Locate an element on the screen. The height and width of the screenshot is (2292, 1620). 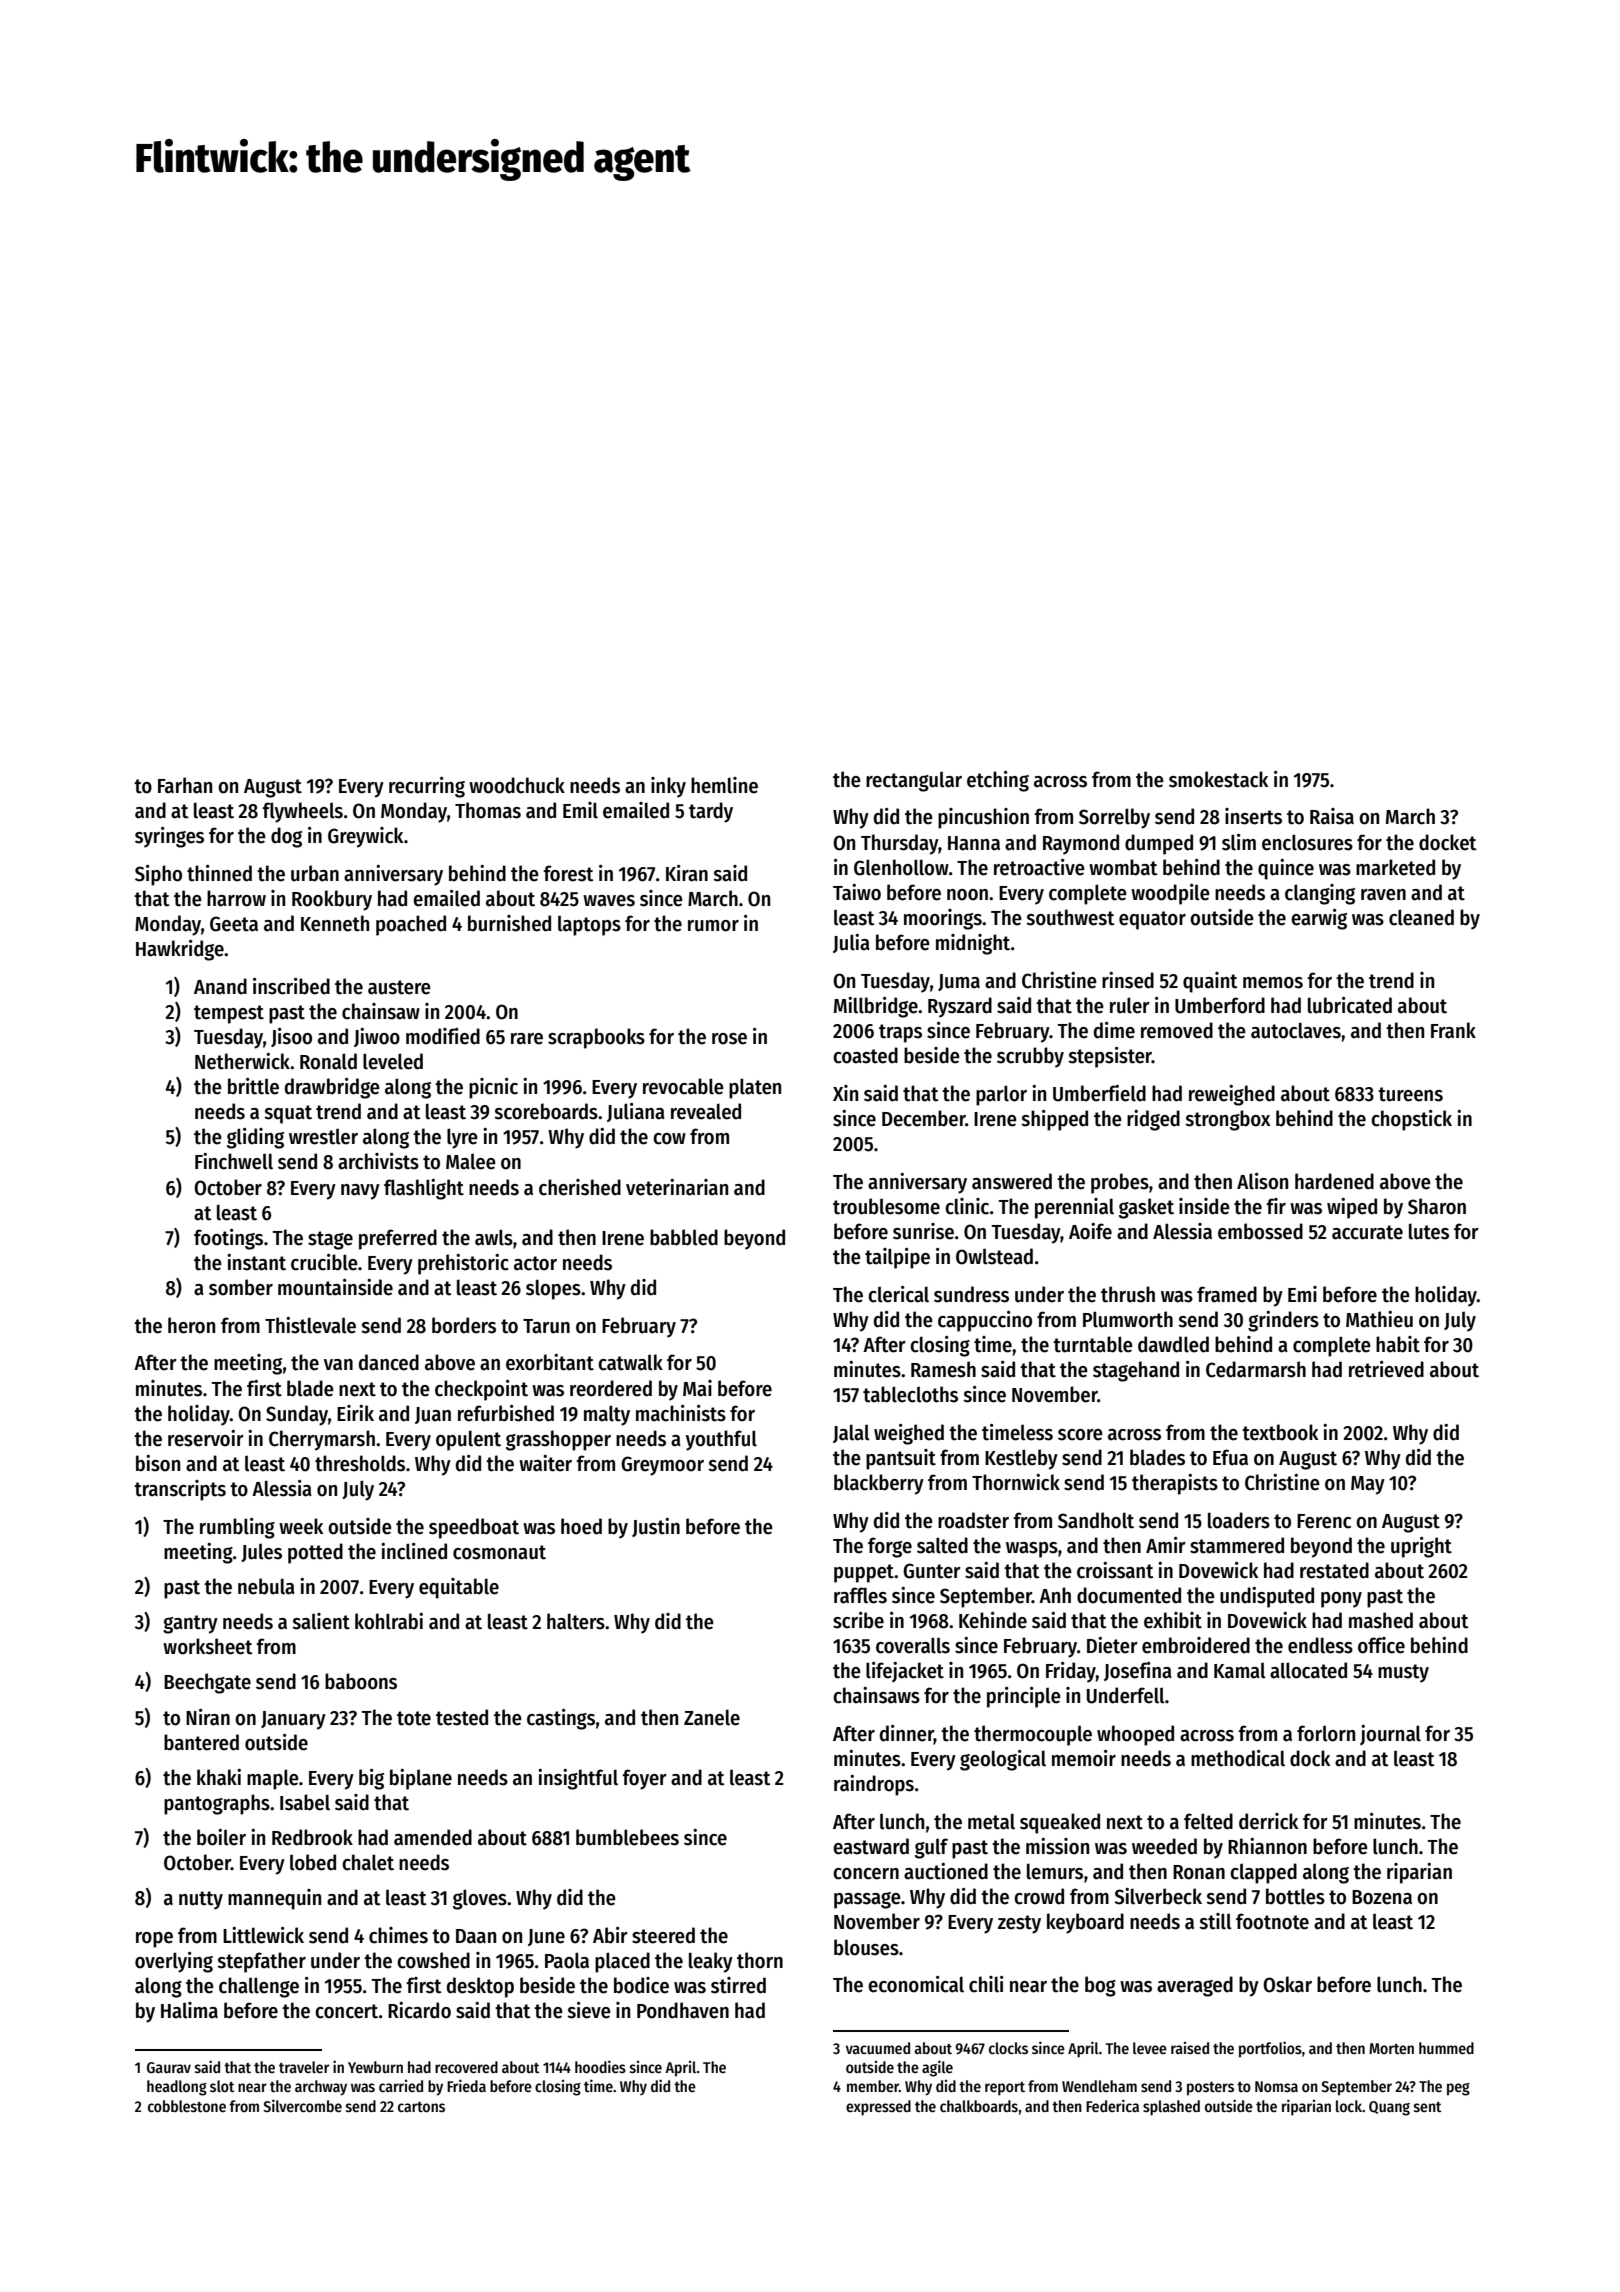
Zanele is located at coordinates (712, 1717).
